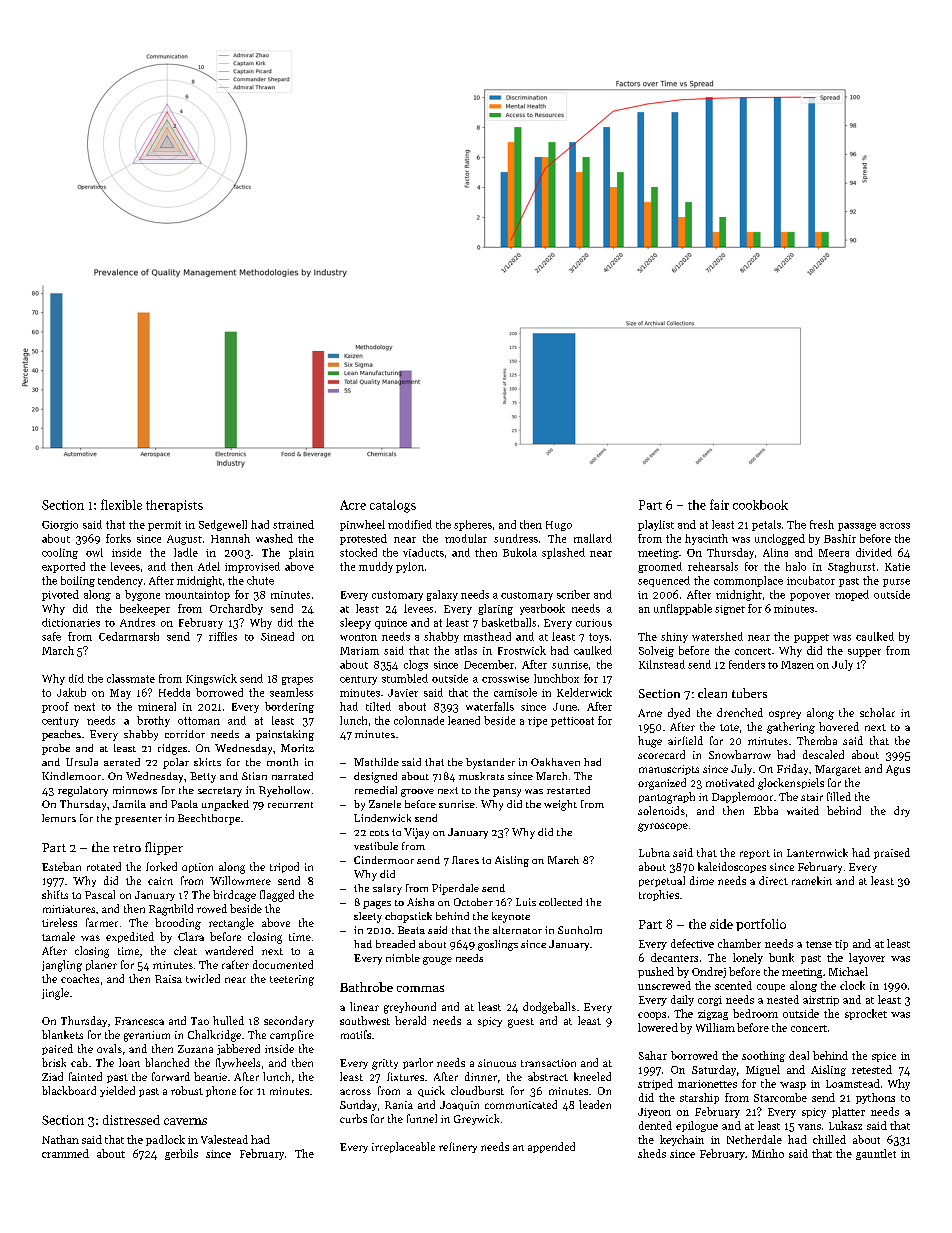 This page has height=1233, width=952. What do you see at coordinates (902, 811) in the page?
I see `dry` at bounding box center [902, 811].
